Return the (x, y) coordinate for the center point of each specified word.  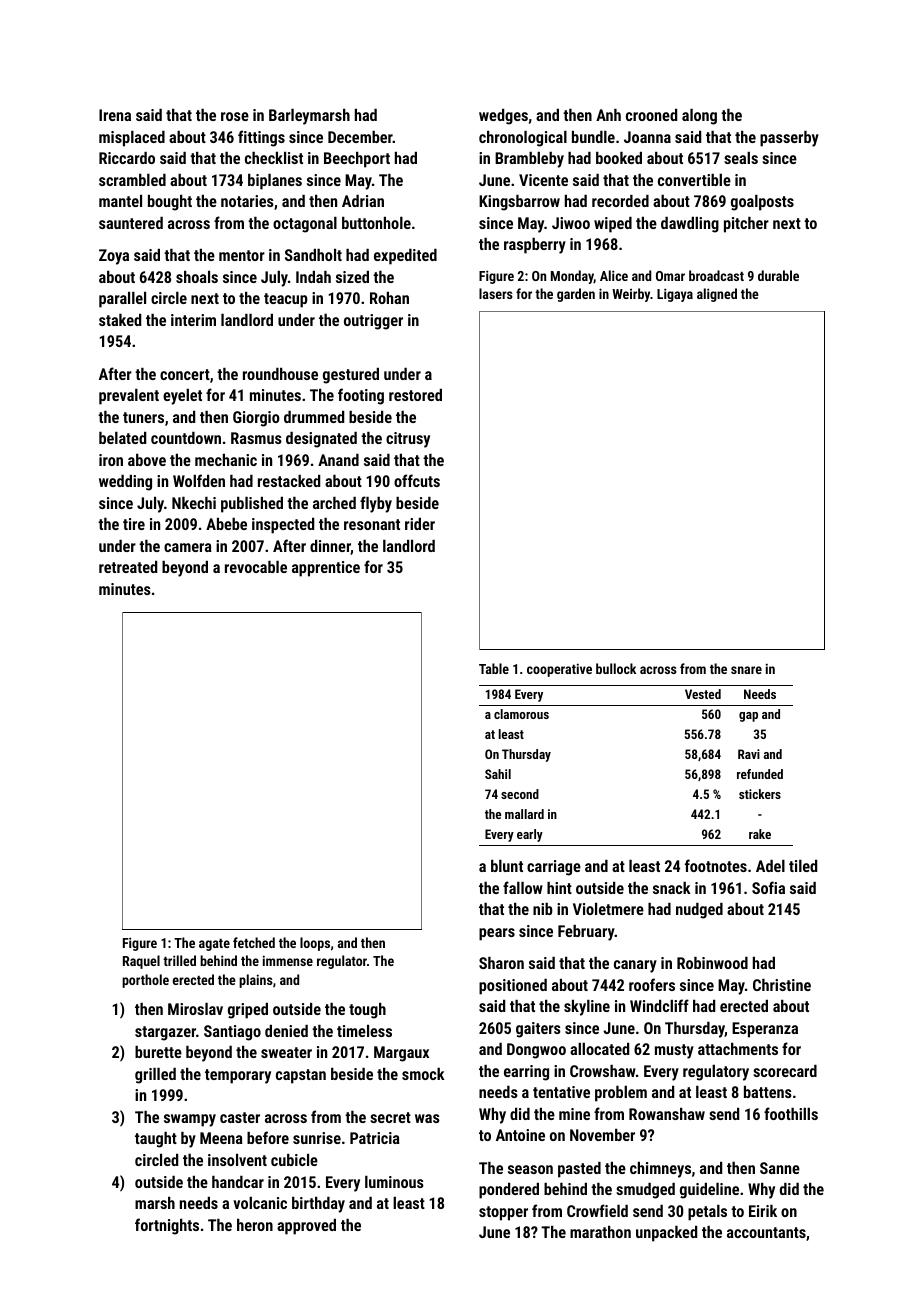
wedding (125, 483)
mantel (120, 201)
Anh (608, 115)
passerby (789, 139)
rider (420, 524)
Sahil (498, 774)
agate (214, 945)
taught (156, 1140)
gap (748, 717)
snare (746, 670)
